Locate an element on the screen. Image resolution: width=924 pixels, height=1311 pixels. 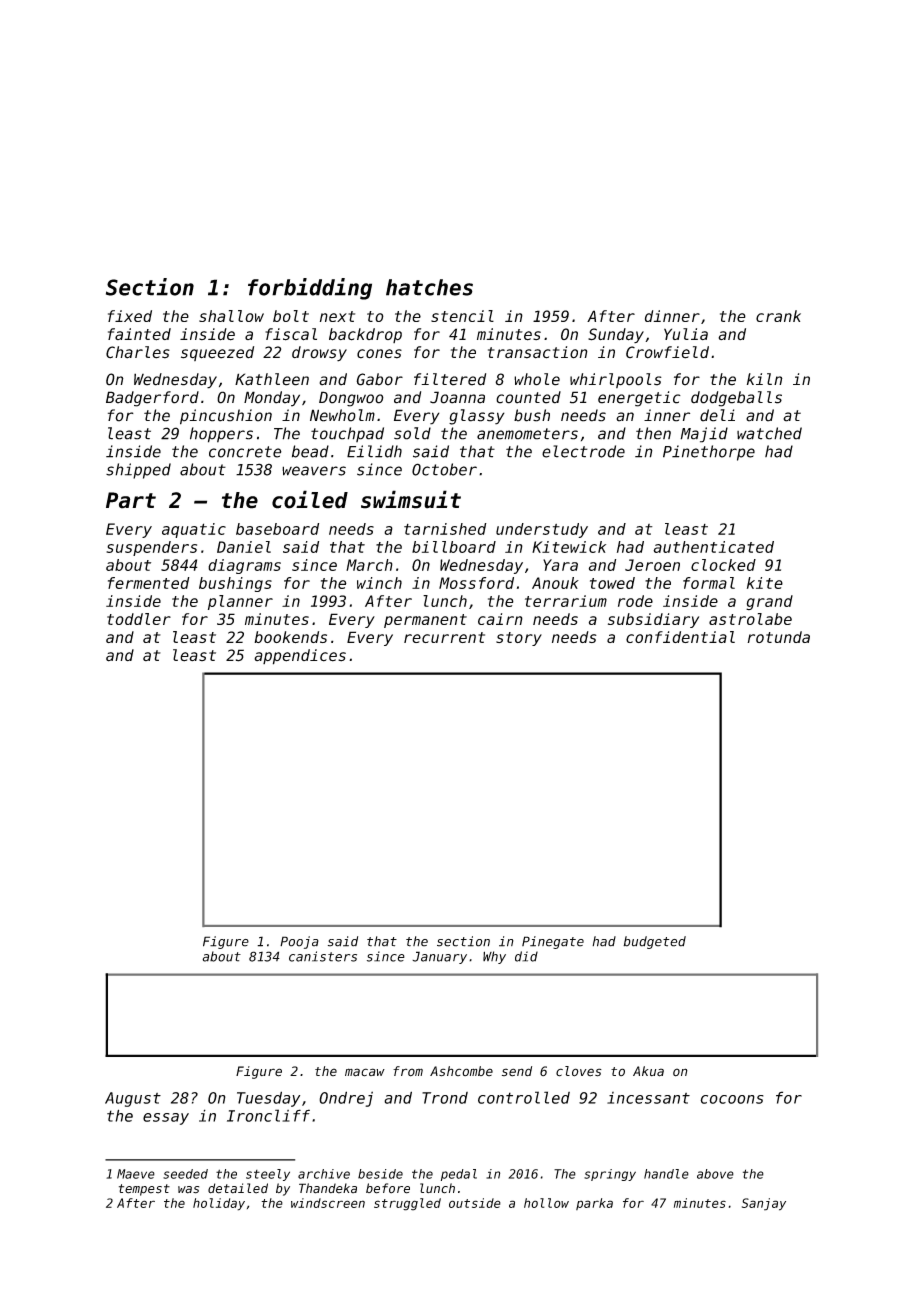
hatches is located at coordinates (429, 287).
